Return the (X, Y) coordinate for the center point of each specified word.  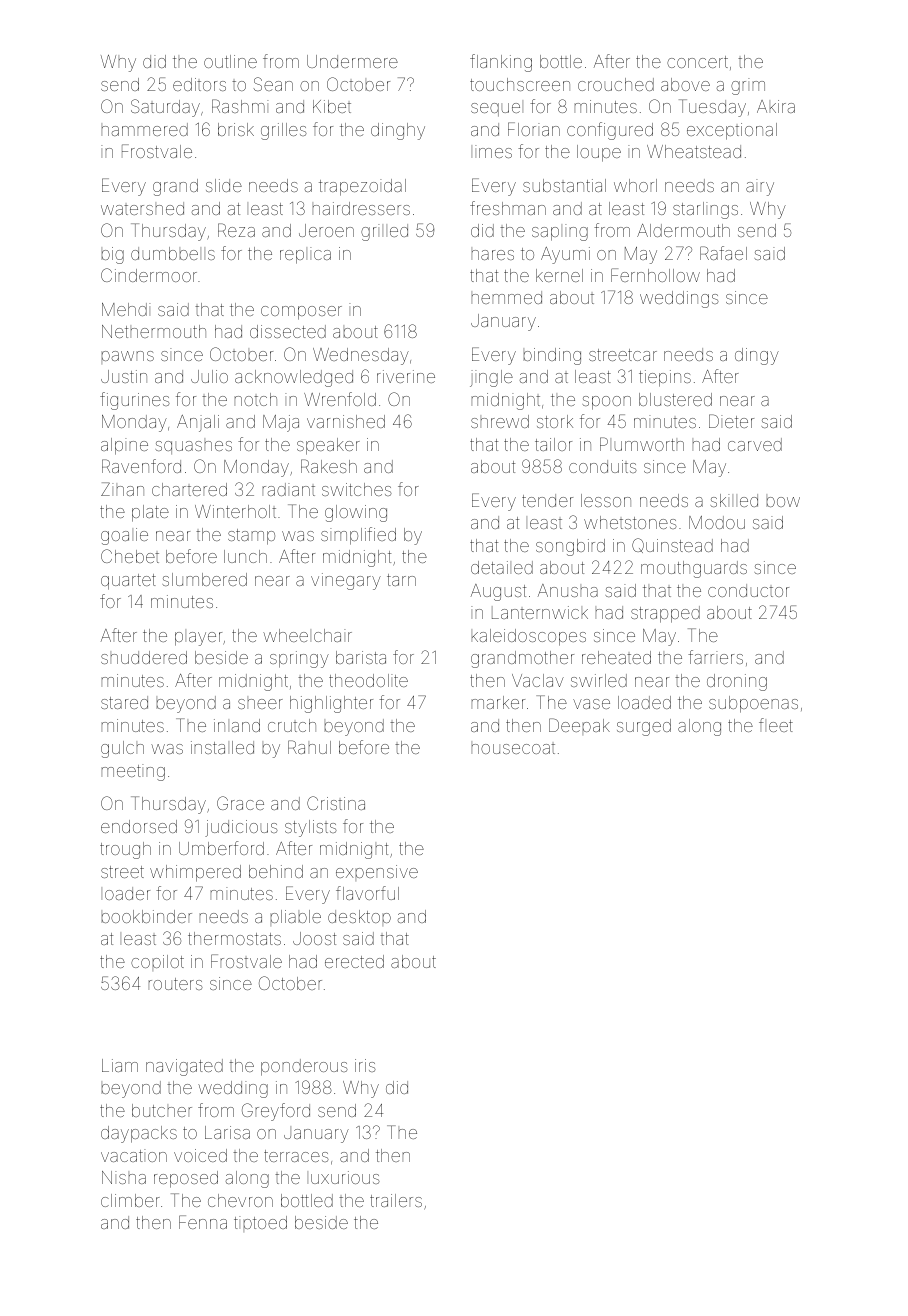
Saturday (165, 108)
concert (697, 62)
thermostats (234, 938)
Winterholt (235, 511)
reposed (186, 1179)
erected (354, 961)
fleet (776, 725)
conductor (748, 590)
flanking (501, 63)
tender (547, 500)
